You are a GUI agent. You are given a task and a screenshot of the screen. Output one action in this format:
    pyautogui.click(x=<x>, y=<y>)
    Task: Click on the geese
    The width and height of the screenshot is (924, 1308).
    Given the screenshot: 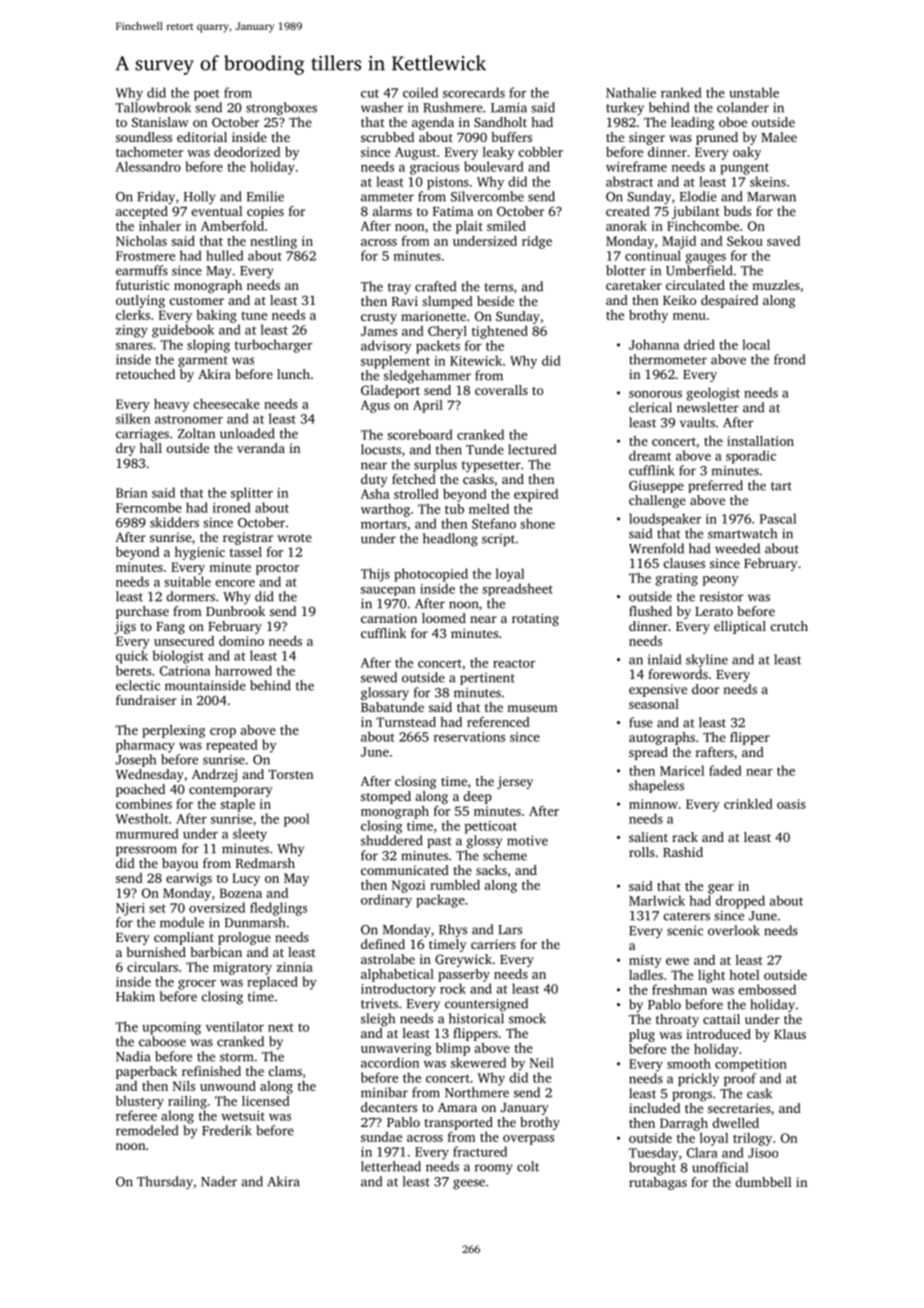 What is the action you would take?
    pyautogui.click(x=469, y=1184)
